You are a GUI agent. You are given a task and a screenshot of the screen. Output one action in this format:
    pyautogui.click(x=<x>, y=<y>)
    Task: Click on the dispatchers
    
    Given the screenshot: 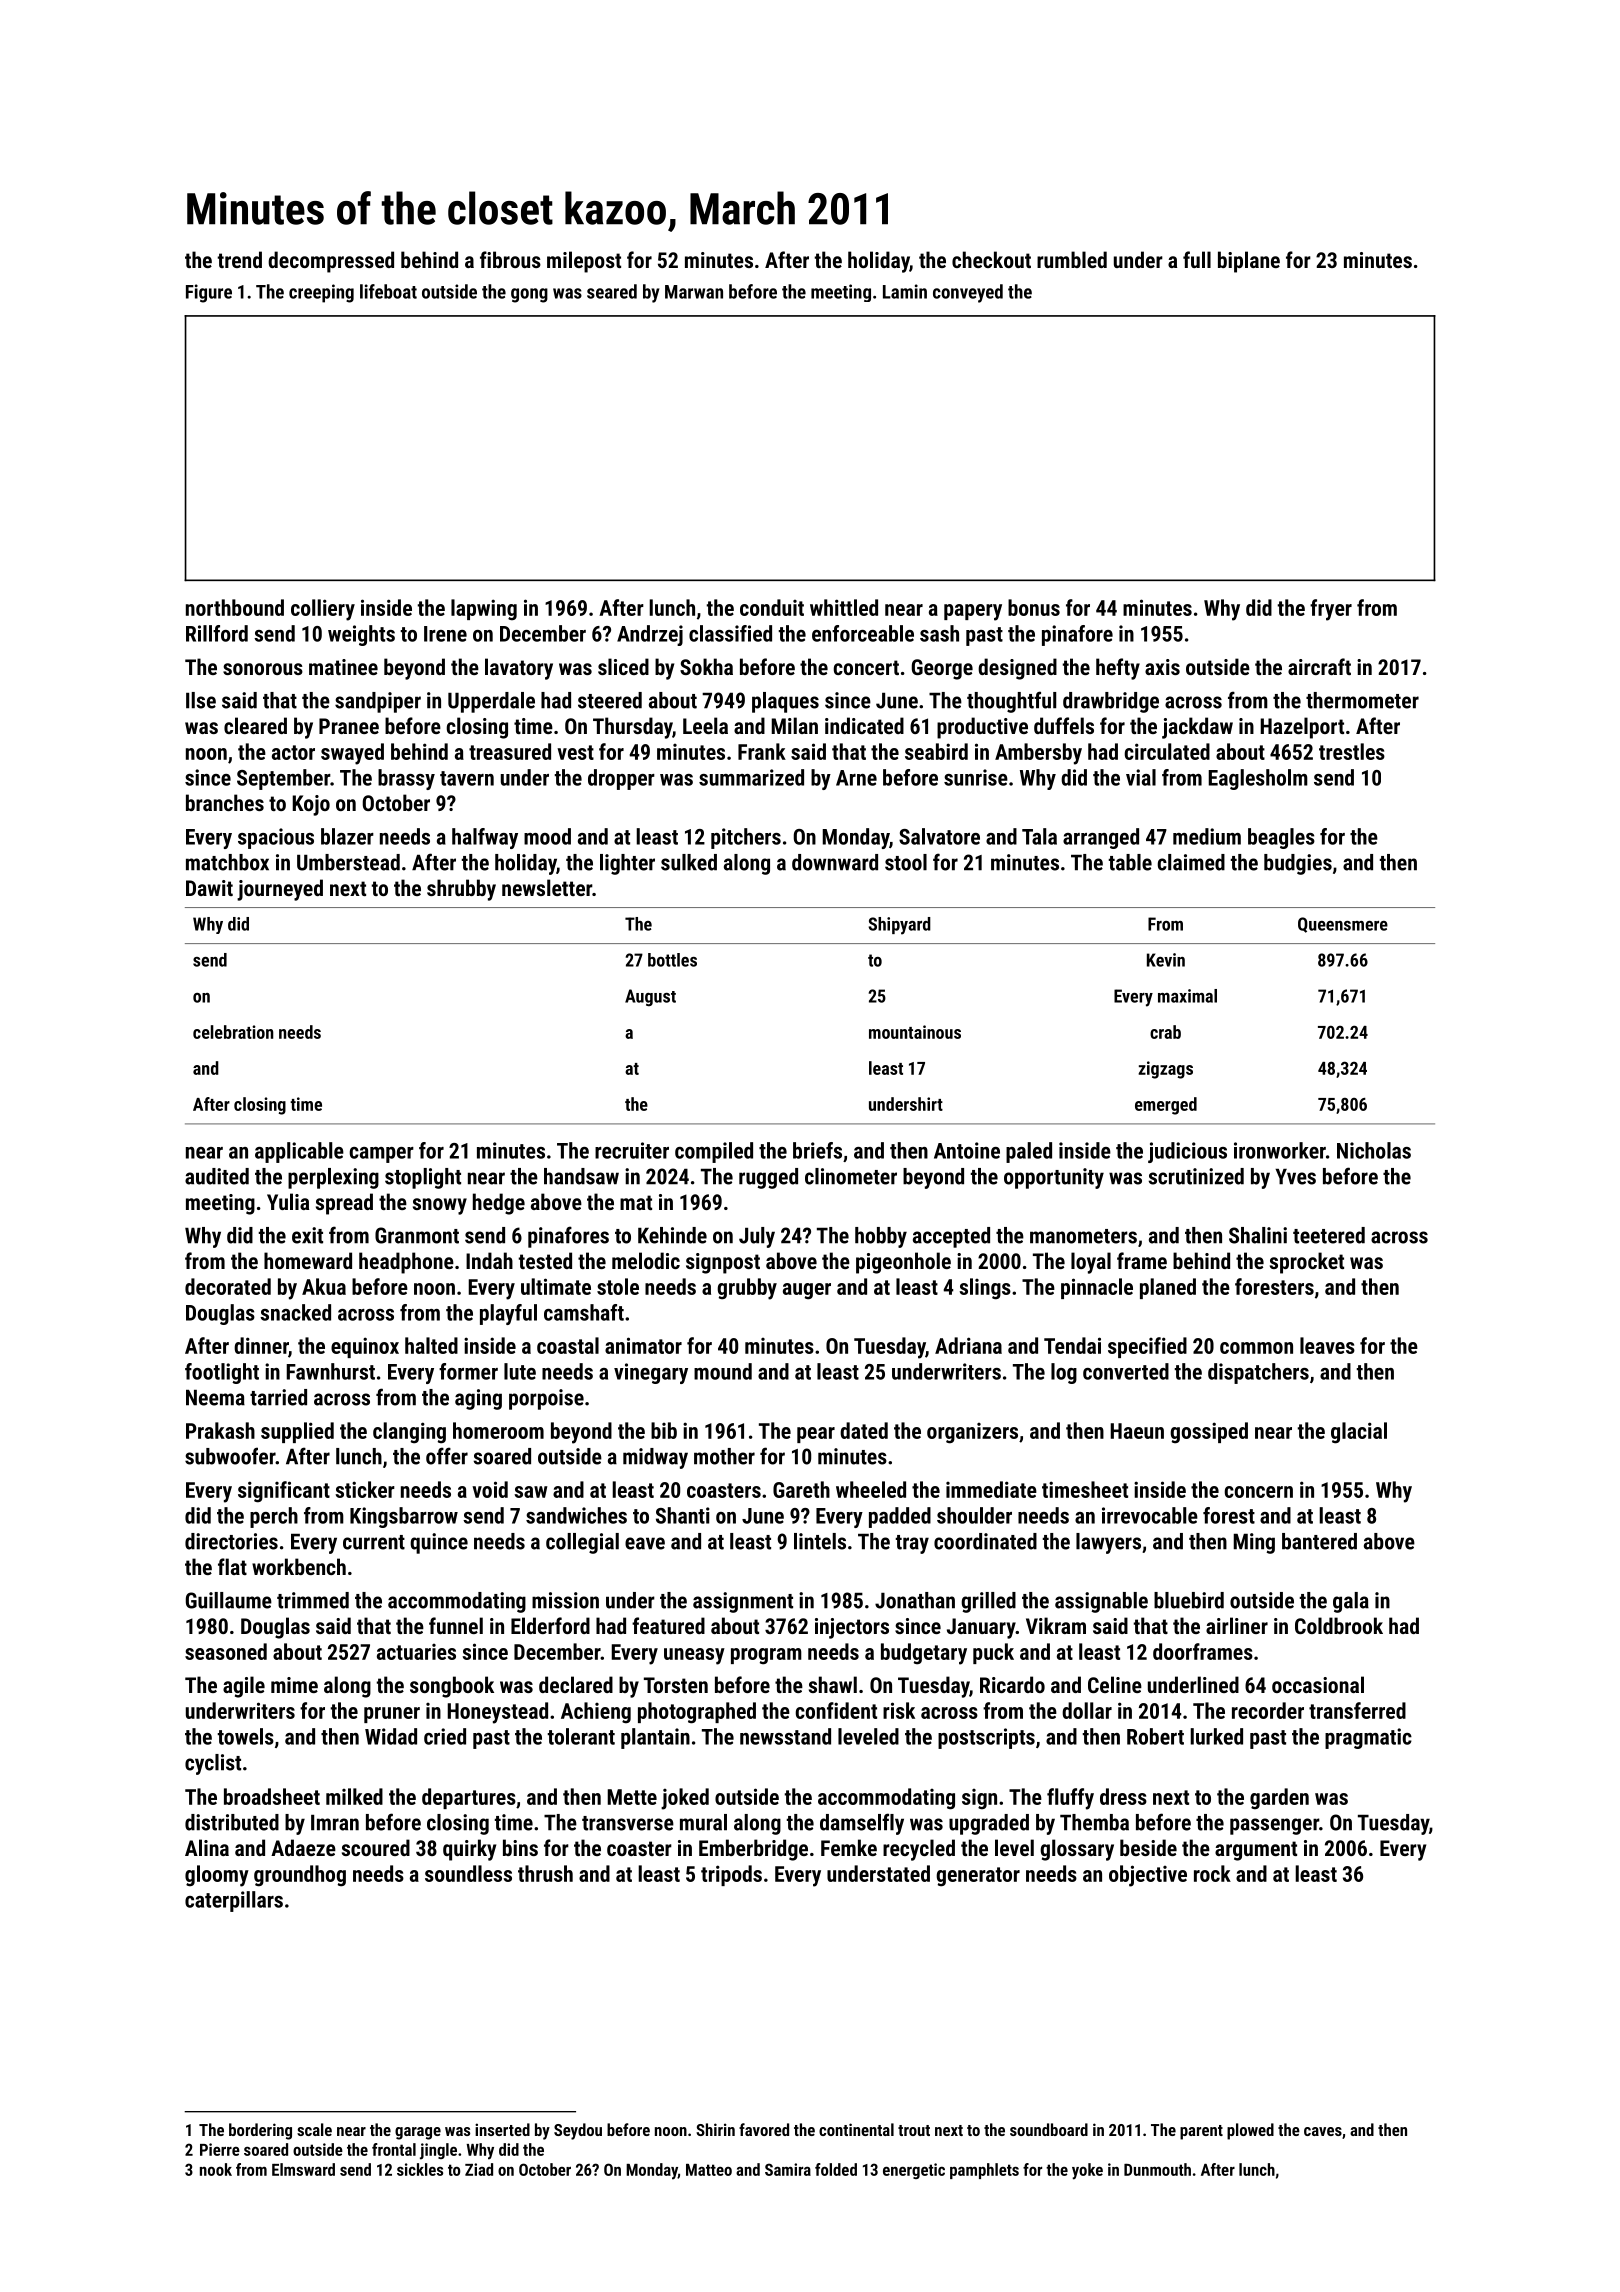 What is the action you would take?
    pyautogui.click(x=1258, y=1373)
